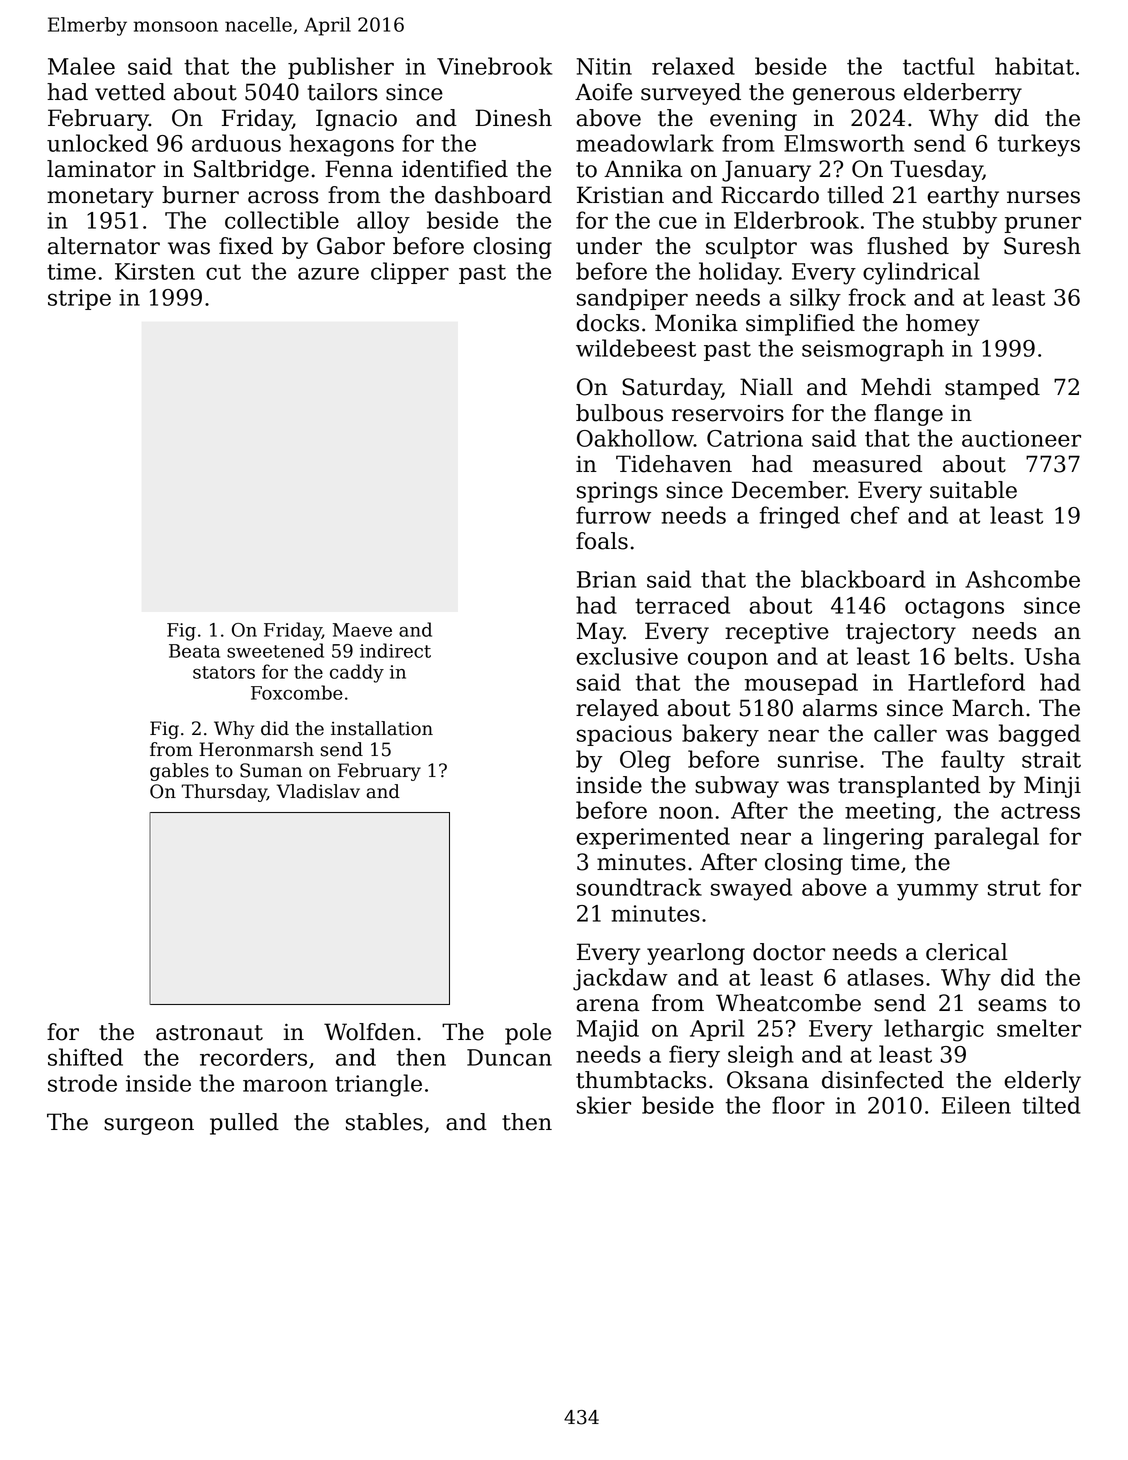 Image resolution: width=1128 pixels, height=1460 pixels. What do you see at coordinates (224, 793) in the document?
I see `Thursday` at bounding box center [224, 793].
